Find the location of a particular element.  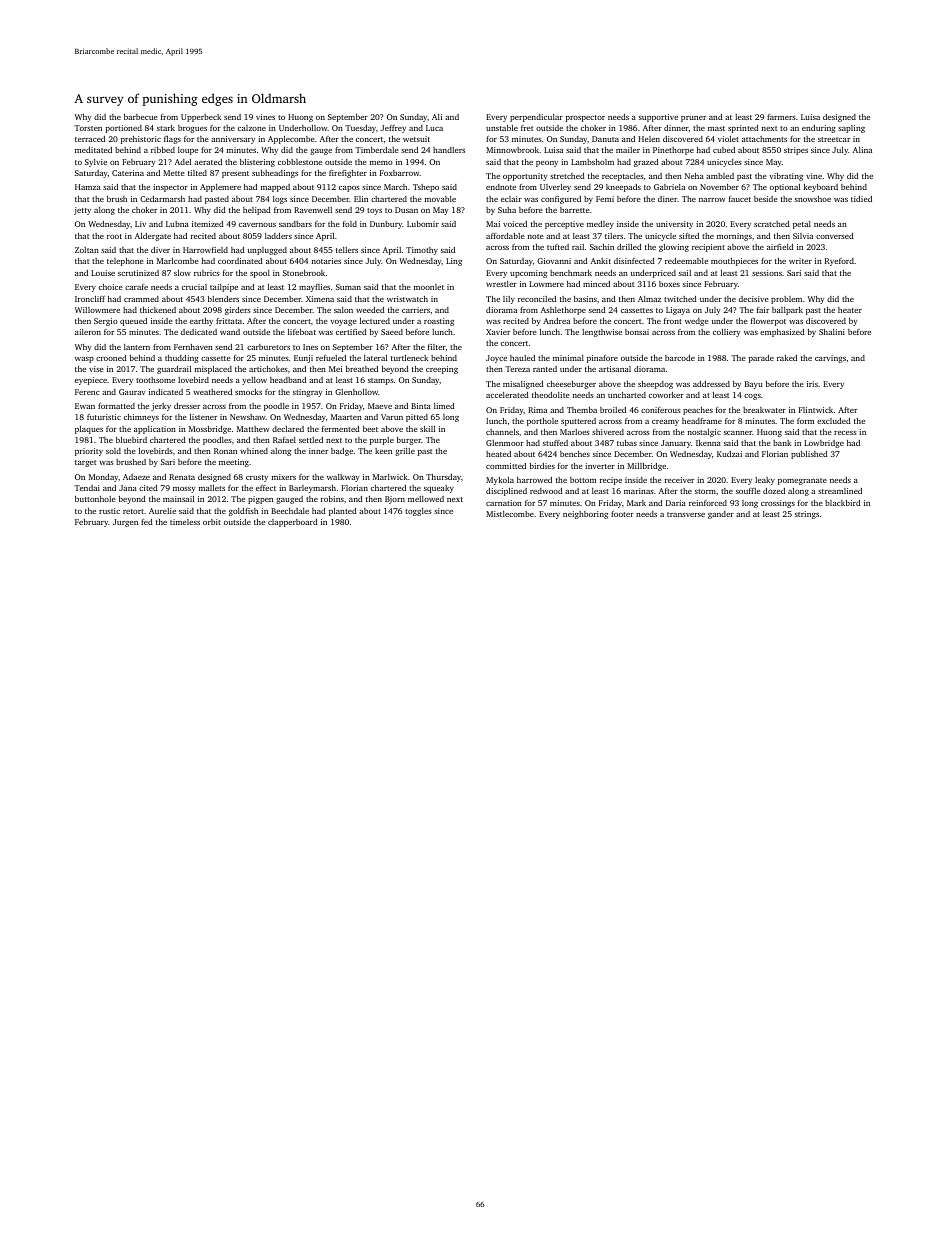

snowshoe is located at coordinates (813, 199).
